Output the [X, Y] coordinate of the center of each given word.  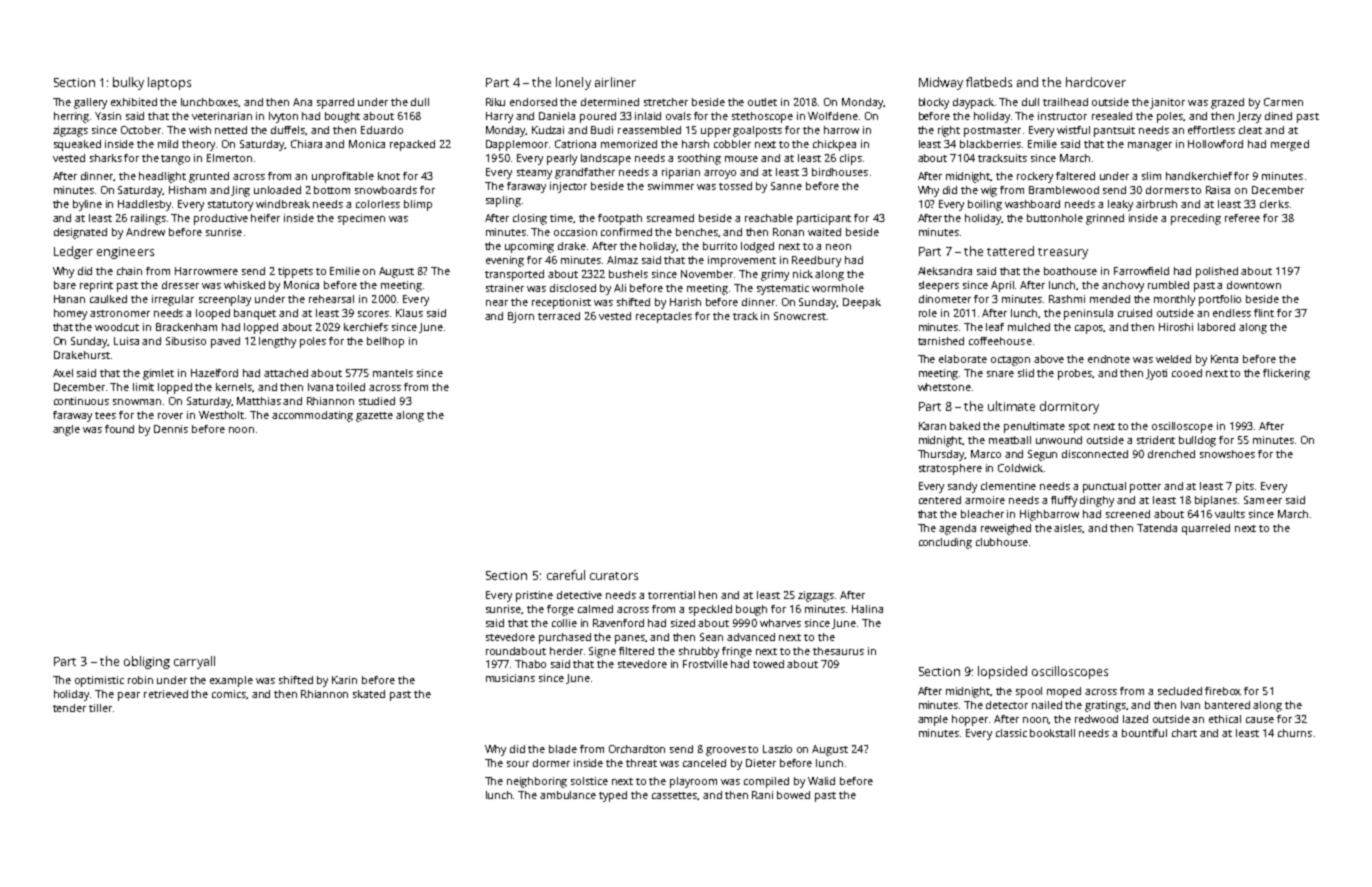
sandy [962, 487]
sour [518, 764]
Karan [932, 426]
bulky [128, 83]
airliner [615, 82]
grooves [726, 751]
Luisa [126, 341]
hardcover [1096, 82]
